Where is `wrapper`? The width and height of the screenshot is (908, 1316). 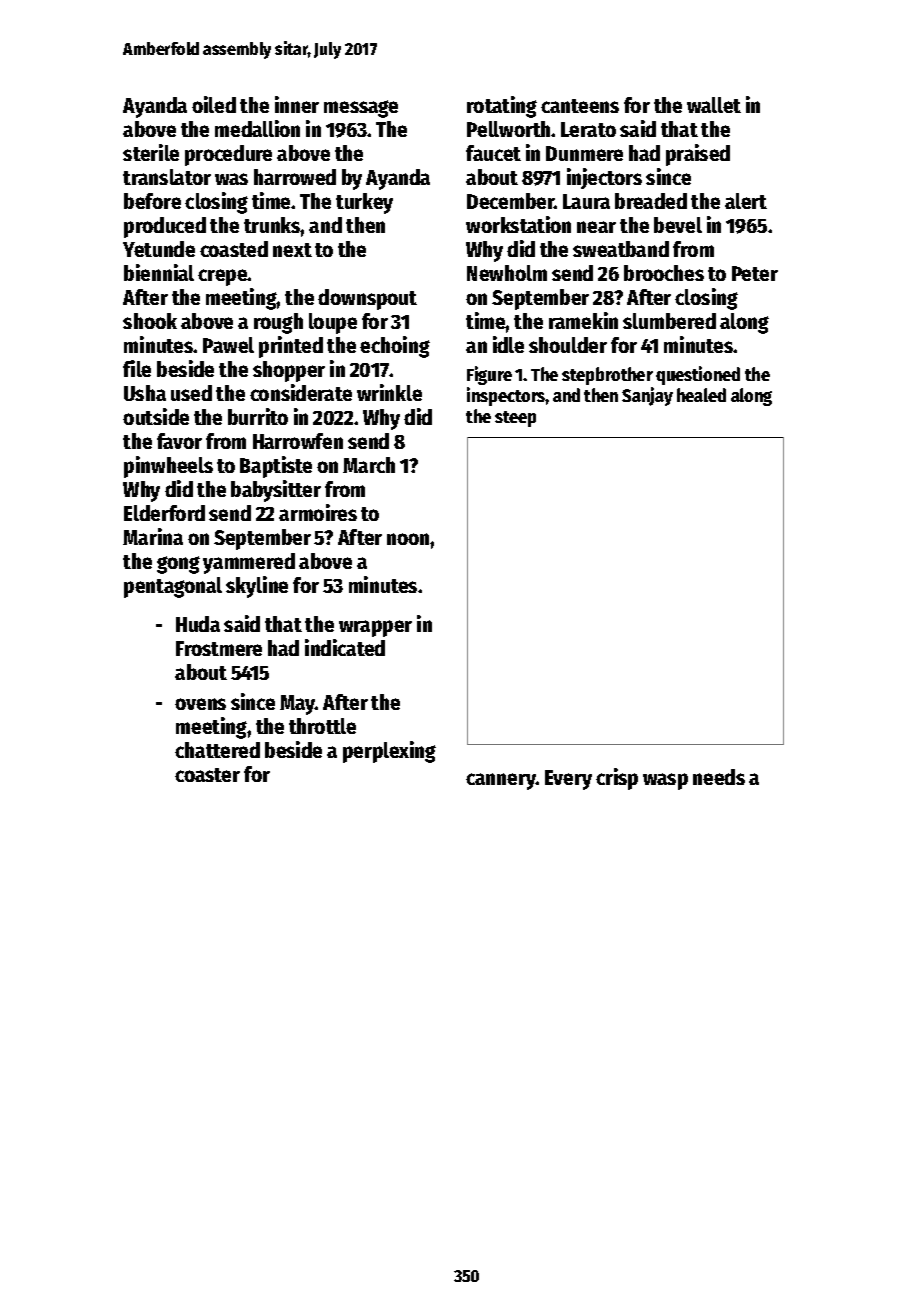 wrapper is located at coordinates (375, 628).
